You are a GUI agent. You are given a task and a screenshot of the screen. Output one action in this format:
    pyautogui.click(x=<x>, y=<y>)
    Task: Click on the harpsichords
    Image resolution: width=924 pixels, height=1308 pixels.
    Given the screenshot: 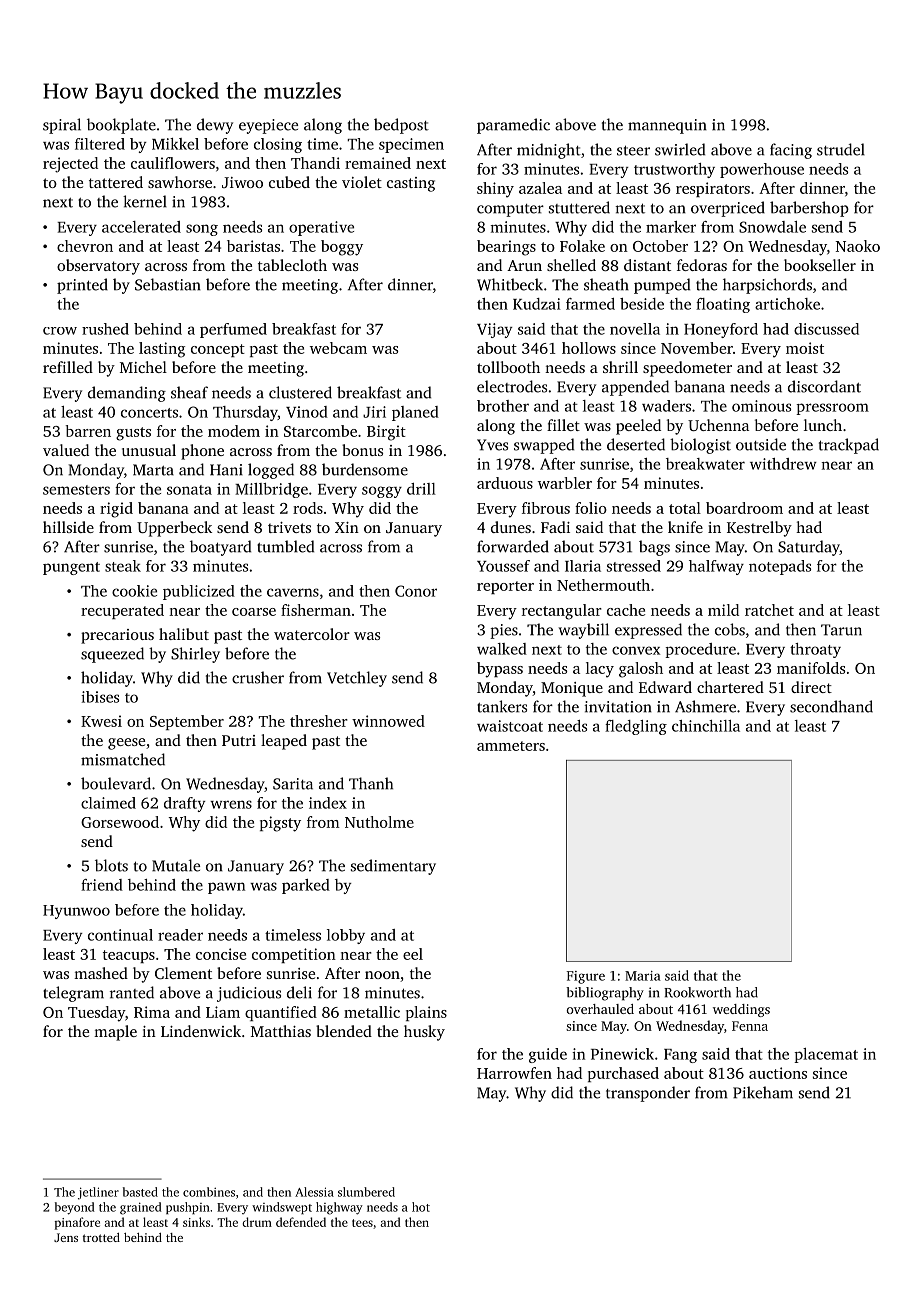 What is the action you would take?
    pyautogui.click(x=767, y=286)
